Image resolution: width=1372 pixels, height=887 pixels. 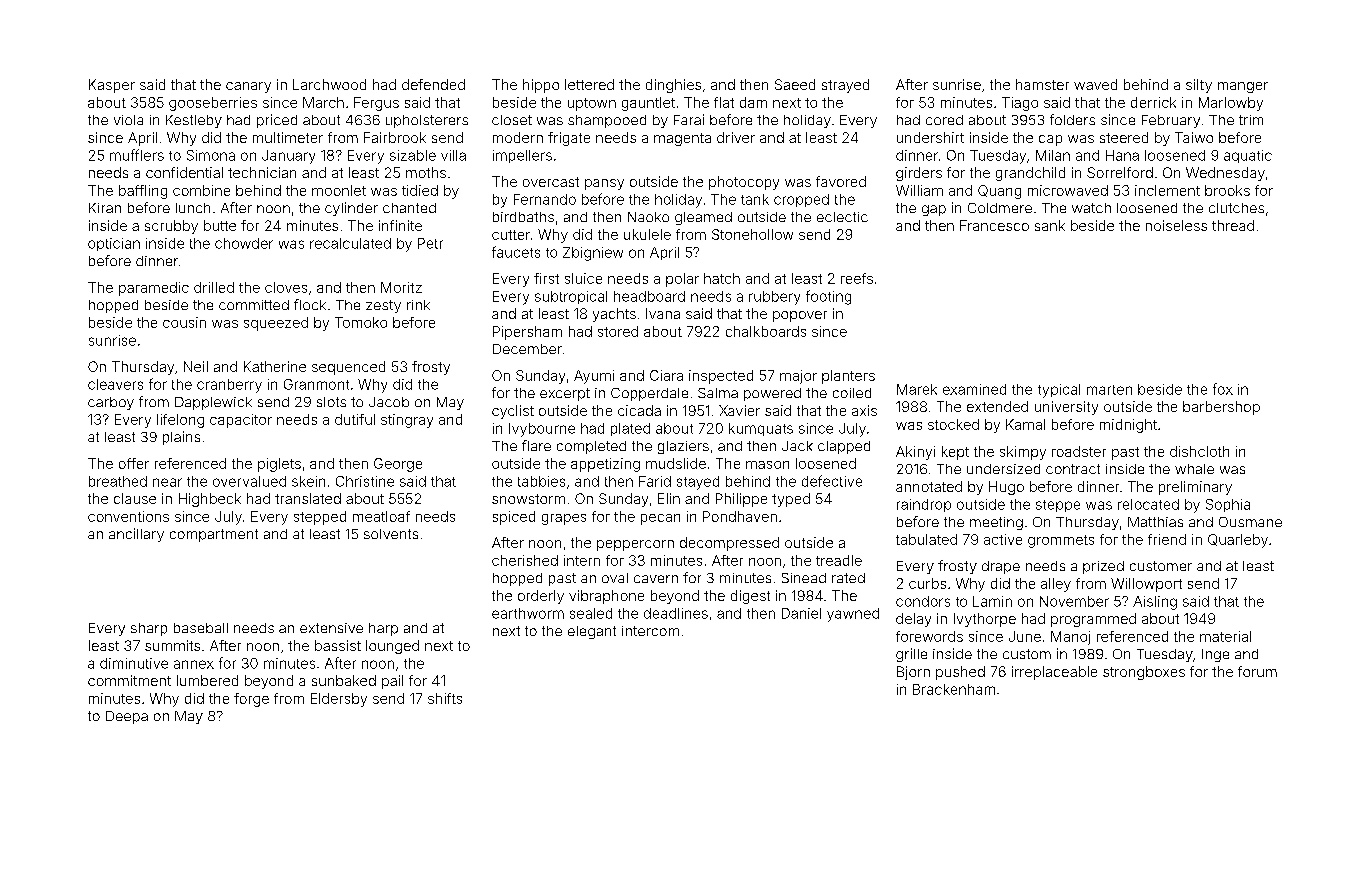 What do you see at coordinates (1243, 87) in the screenshot?
I see `manger` at bounding box center [1243, 87].
